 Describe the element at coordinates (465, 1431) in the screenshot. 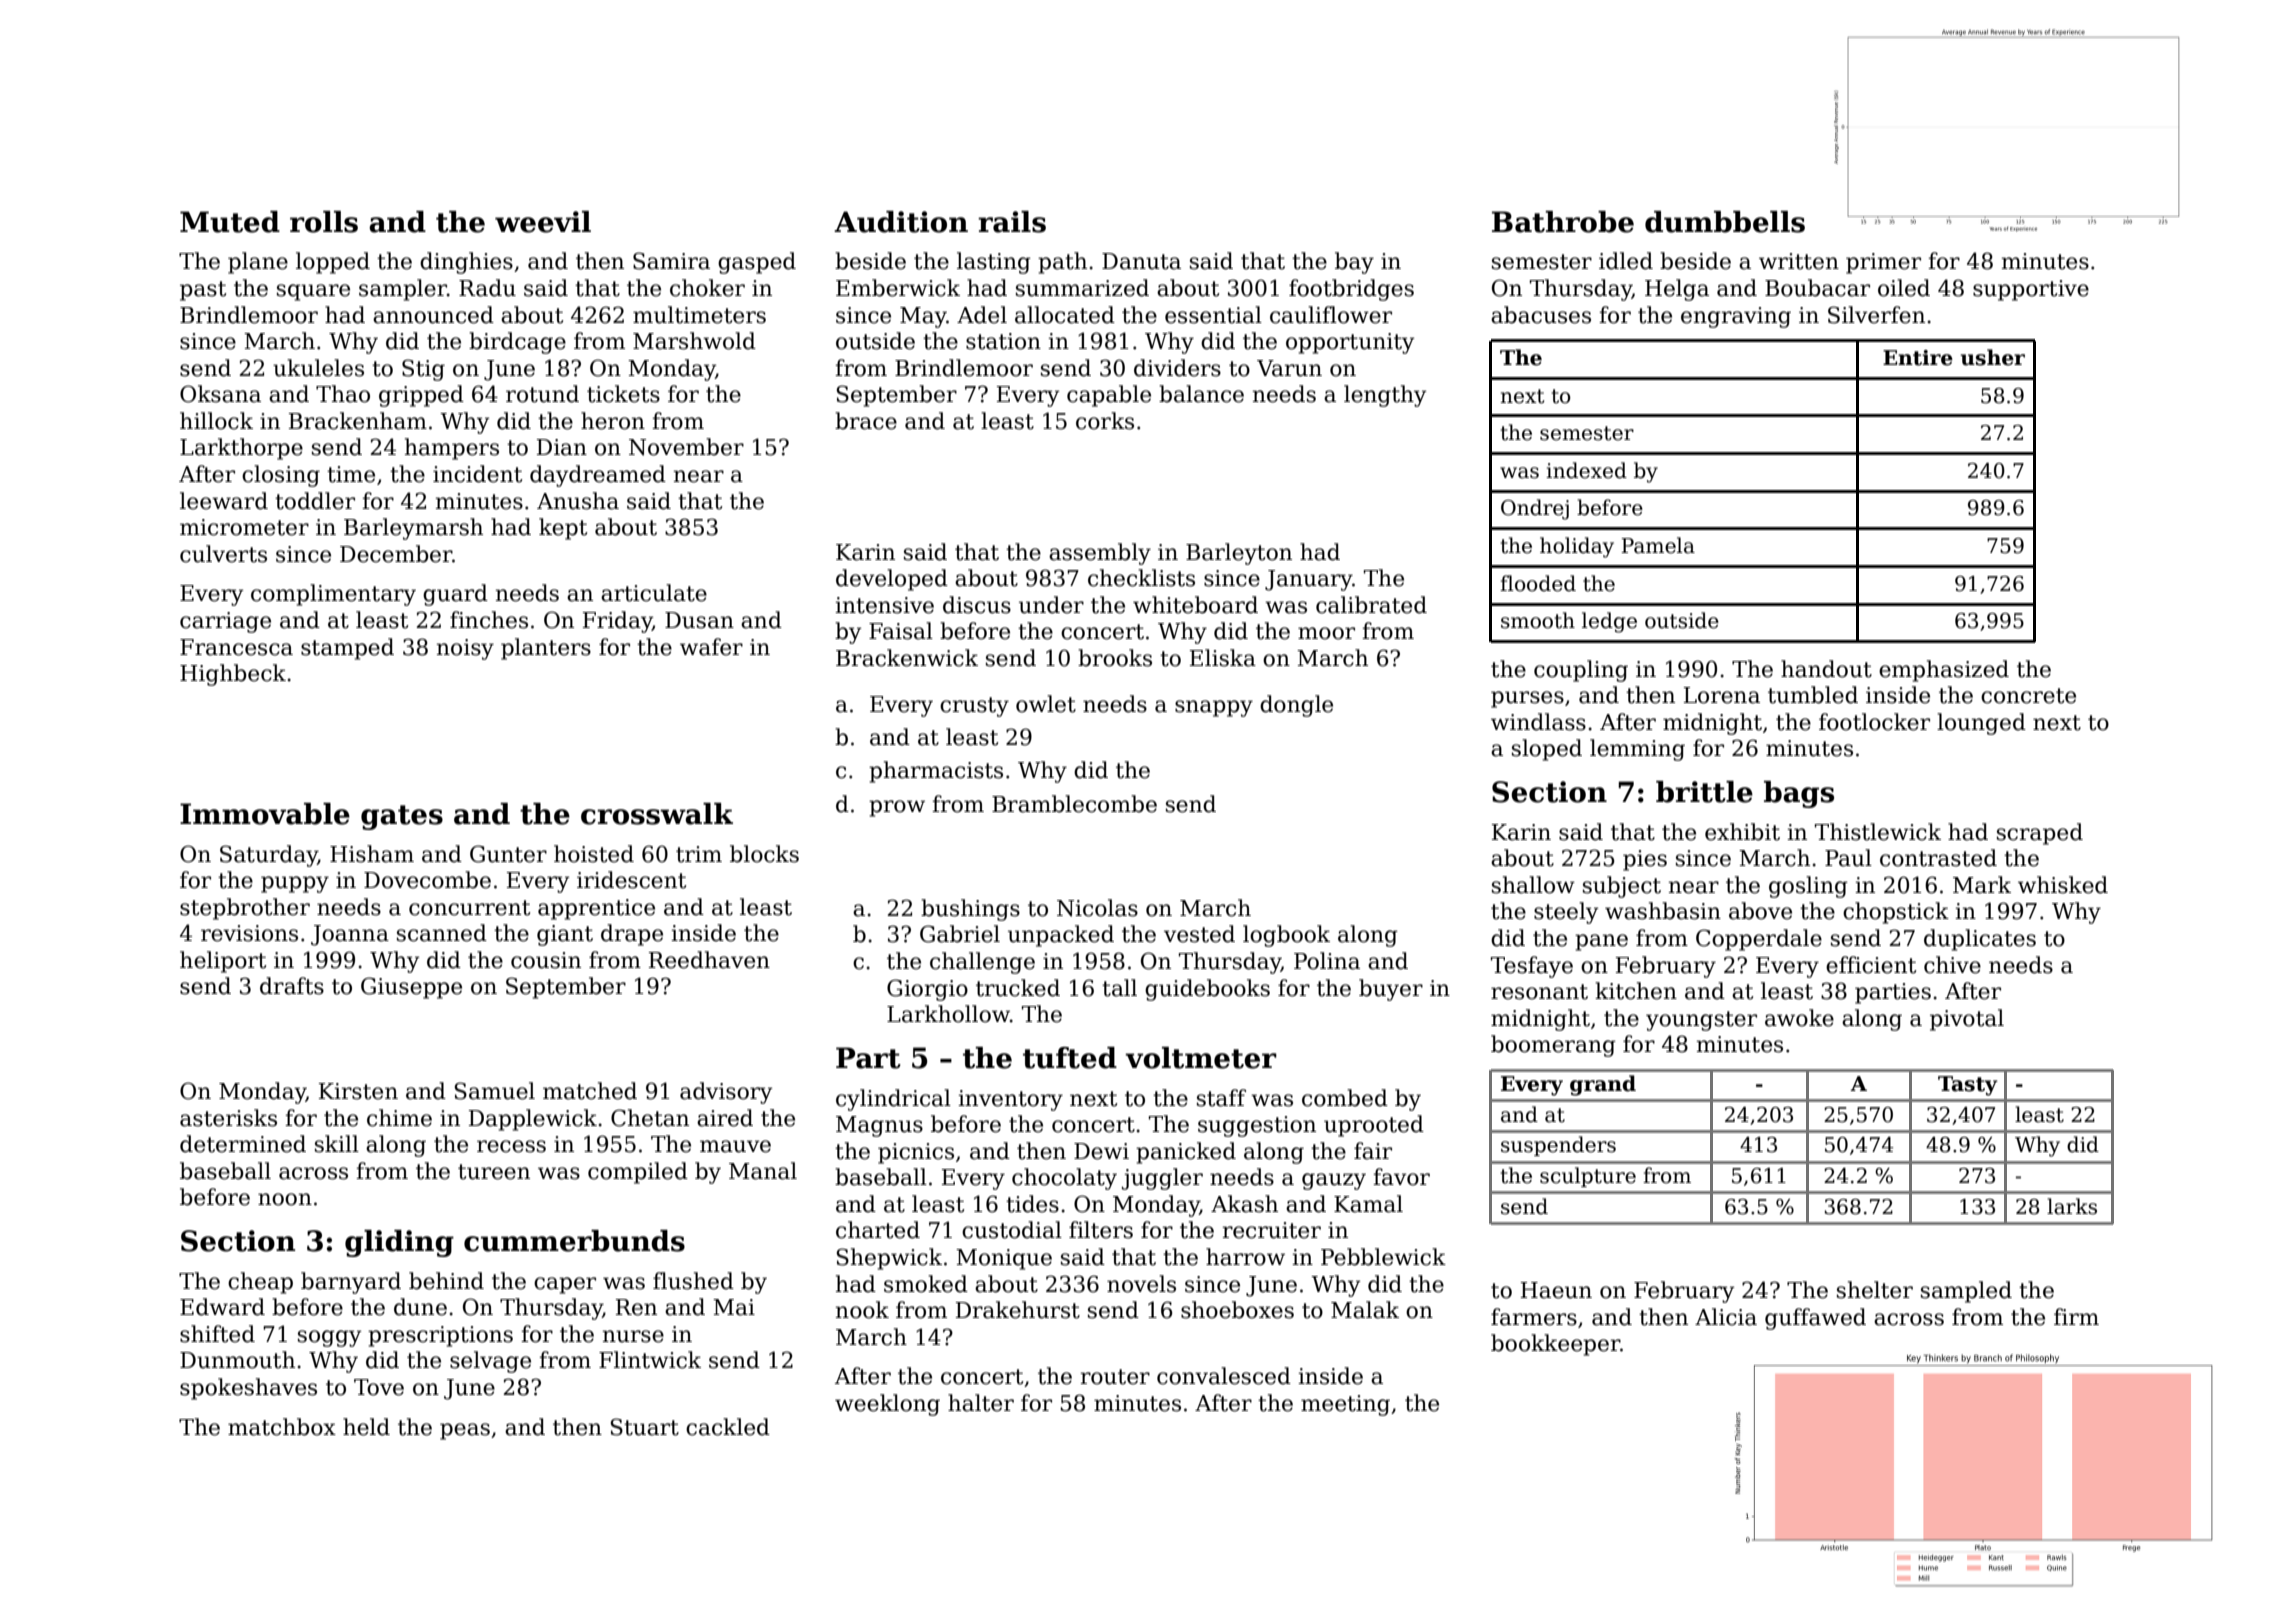

I see `peas` at that location.
